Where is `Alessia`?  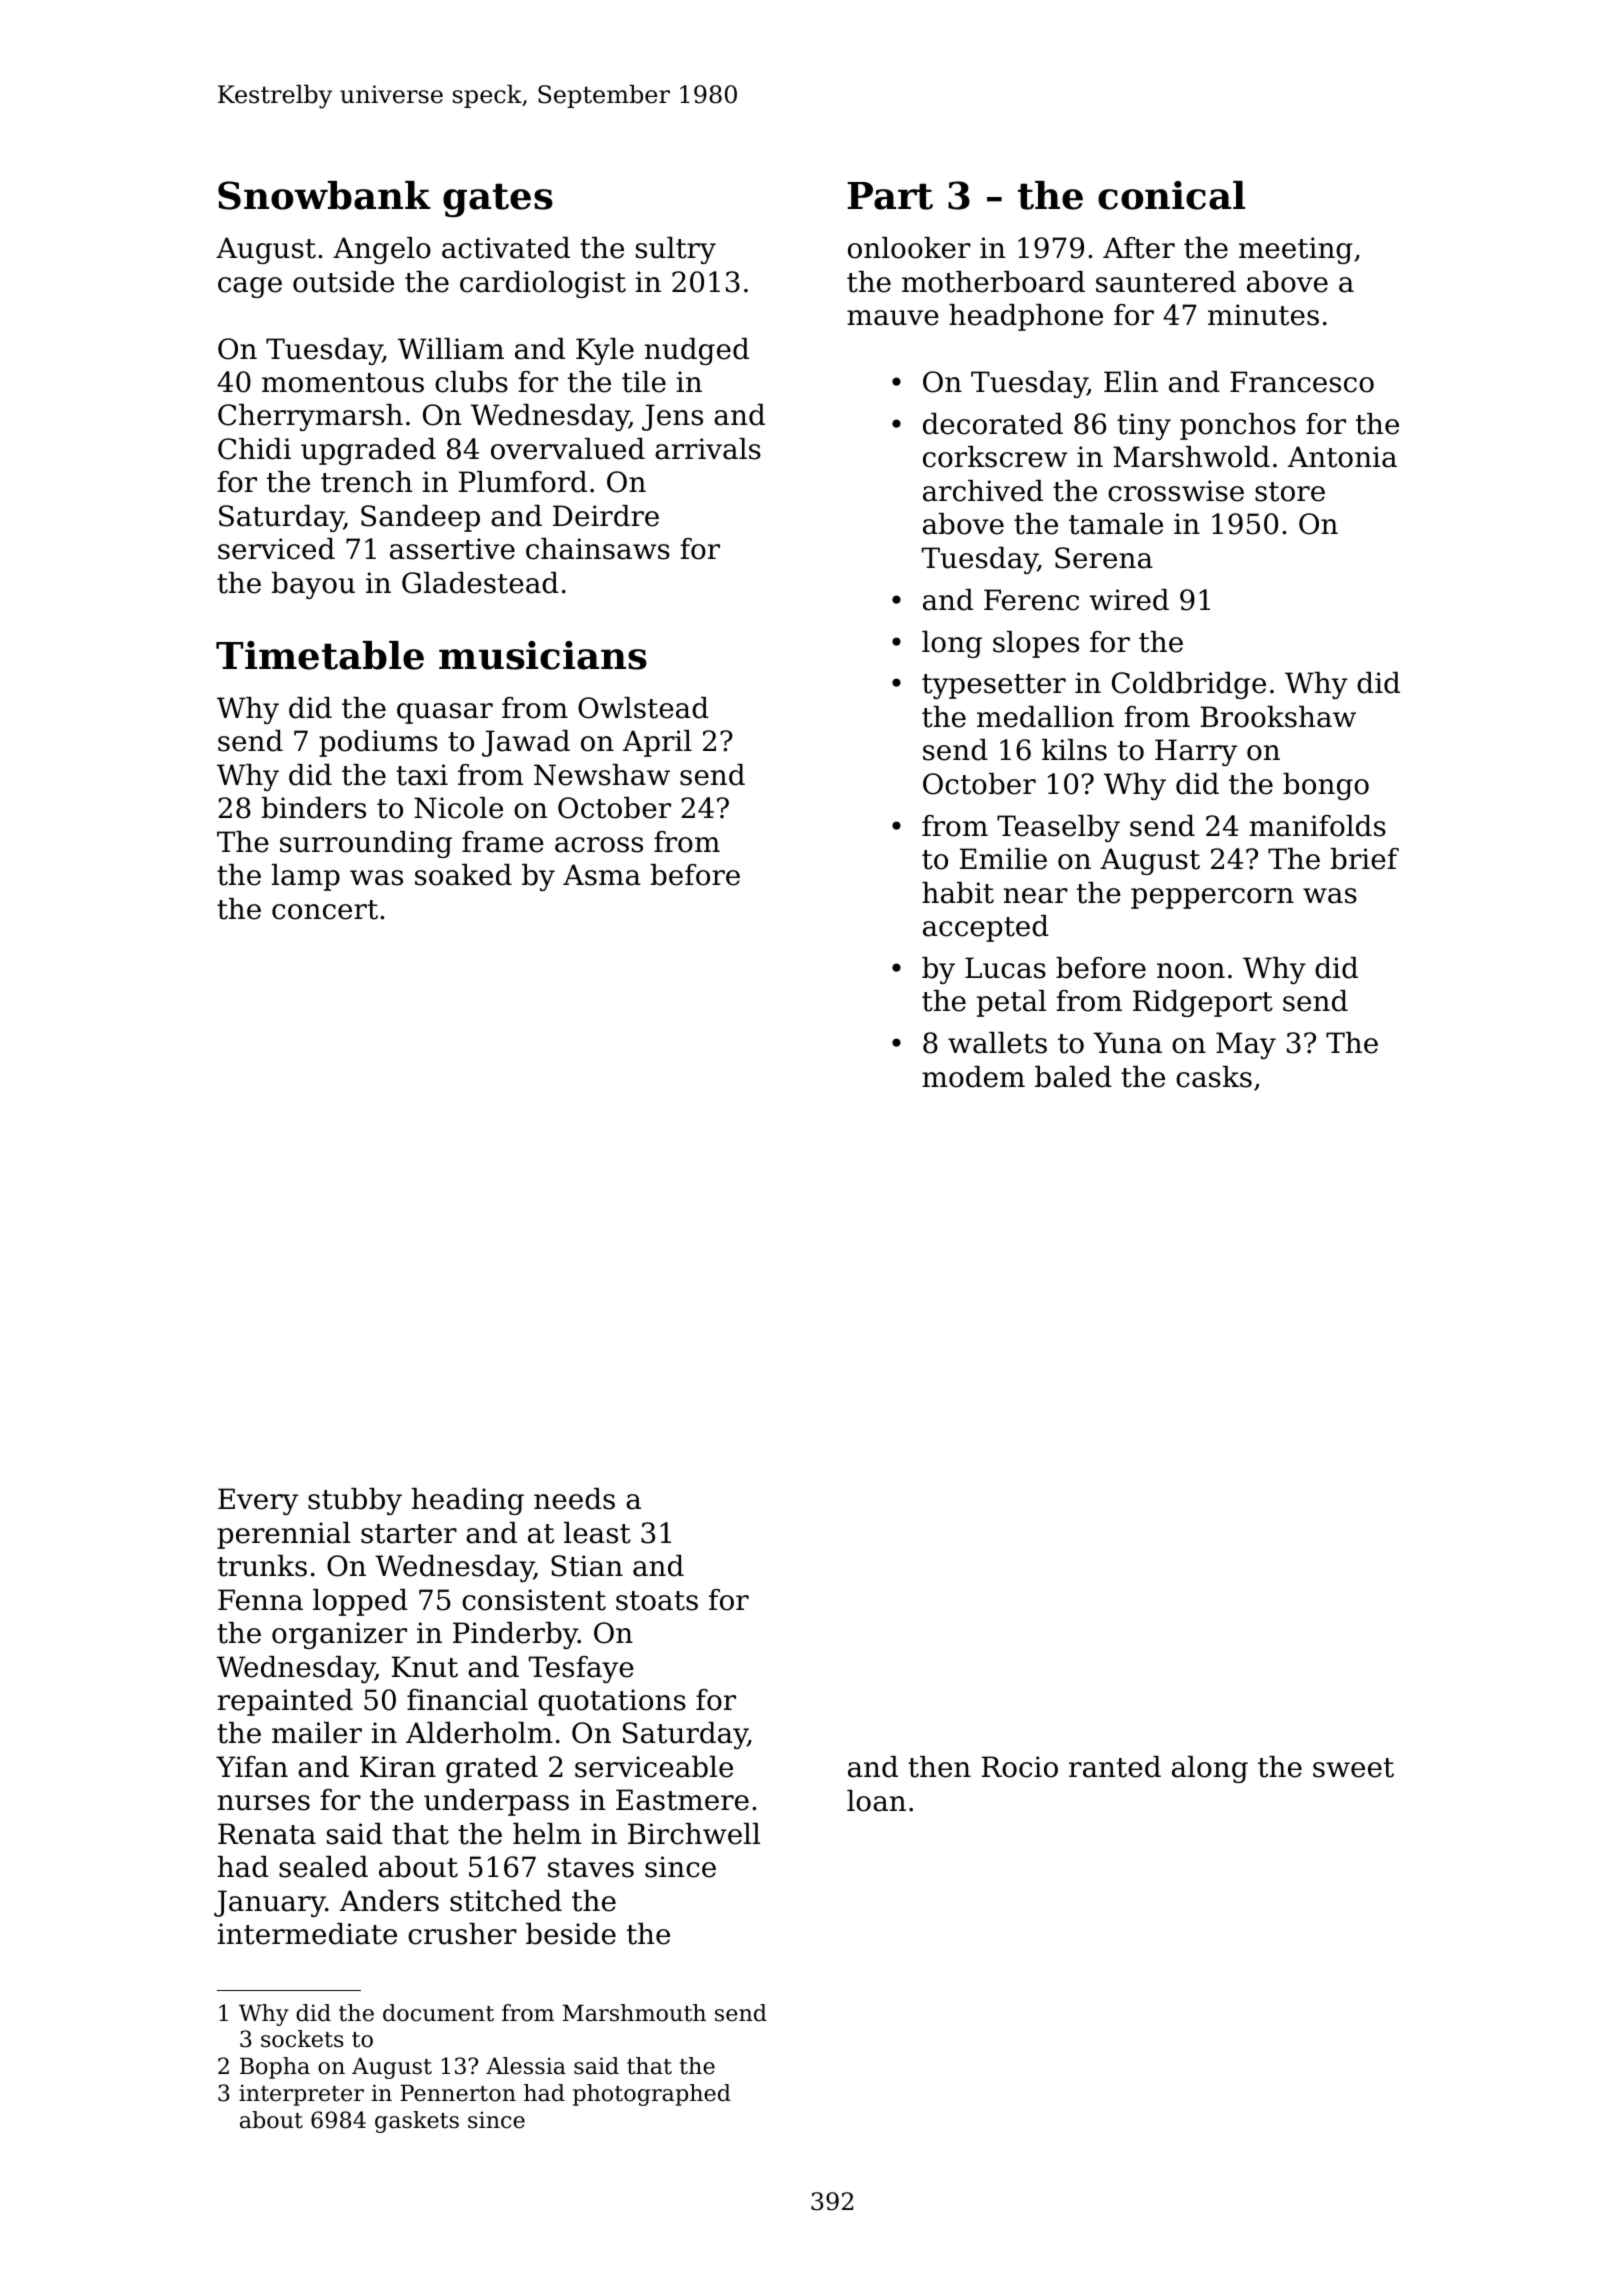
Alessia is located at coordinates (526, 2066).
